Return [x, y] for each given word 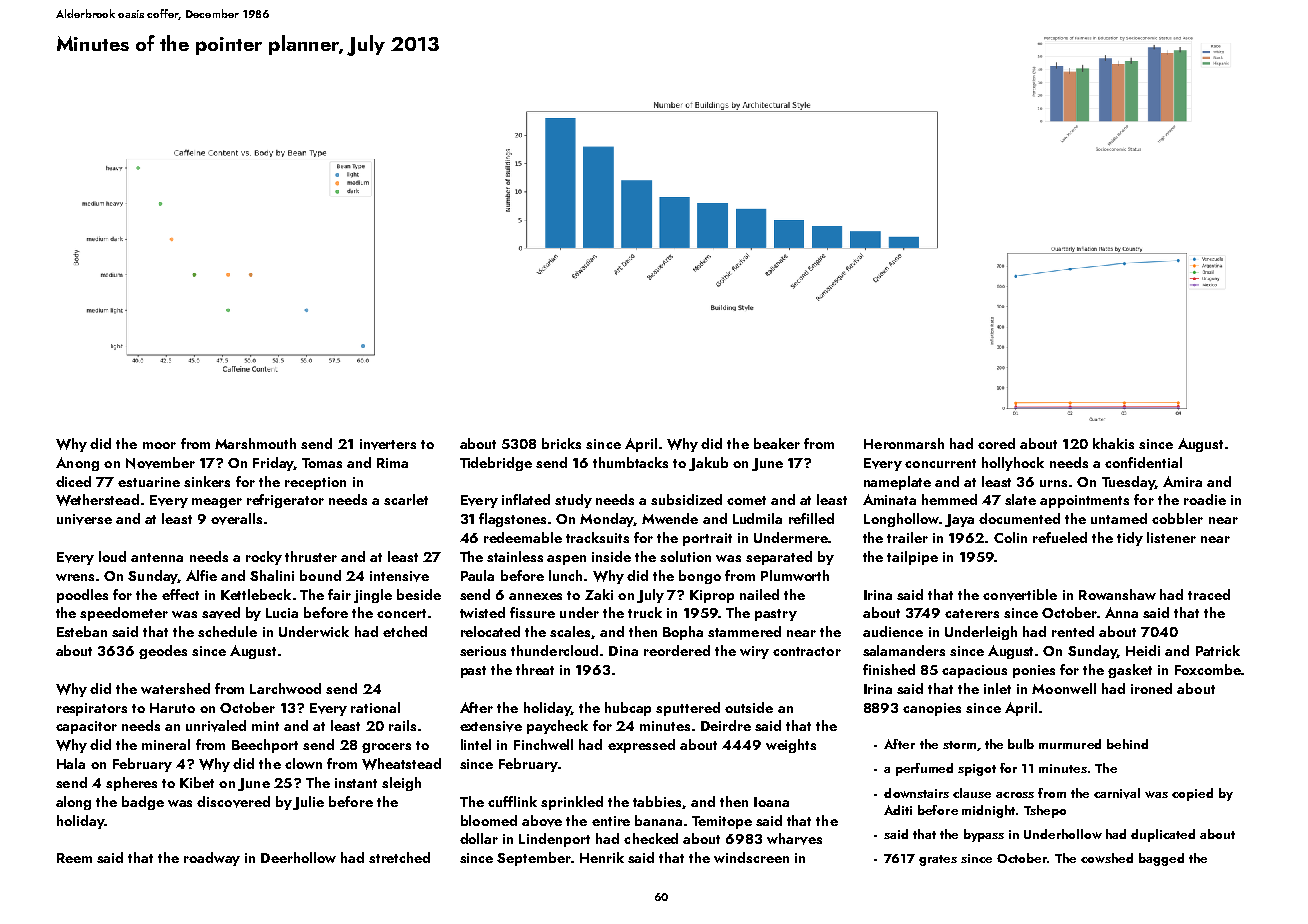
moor [159, 445]
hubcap [628, 709]
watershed [175, 688]
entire [611, 821]
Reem [74, 858]
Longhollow [901, 520]
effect [180, 594]
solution [685, 556]
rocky [264, 558]
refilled [811, 518]
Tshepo [1045, 811]
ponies [1034, 671]
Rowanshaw [1117, 594]
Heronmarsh [904, 443]
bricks [561, 443]
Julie [308, 803]
